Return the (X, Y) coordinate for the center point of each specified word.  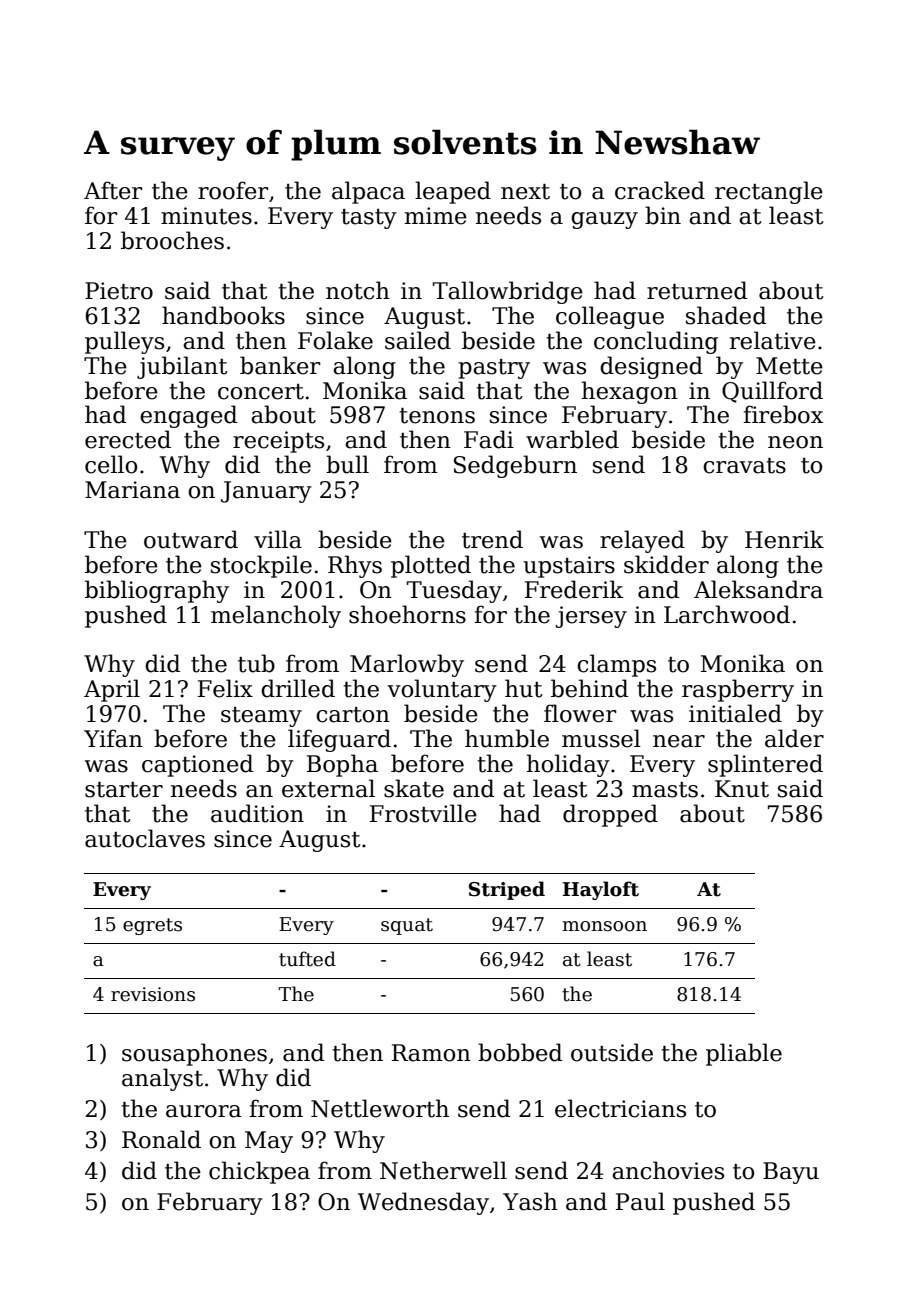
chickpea (259, 1172)
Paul (640, 1201)
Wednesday (423, 1203)
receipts (278, 442)
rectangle (769, 192)
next (525, 192)
